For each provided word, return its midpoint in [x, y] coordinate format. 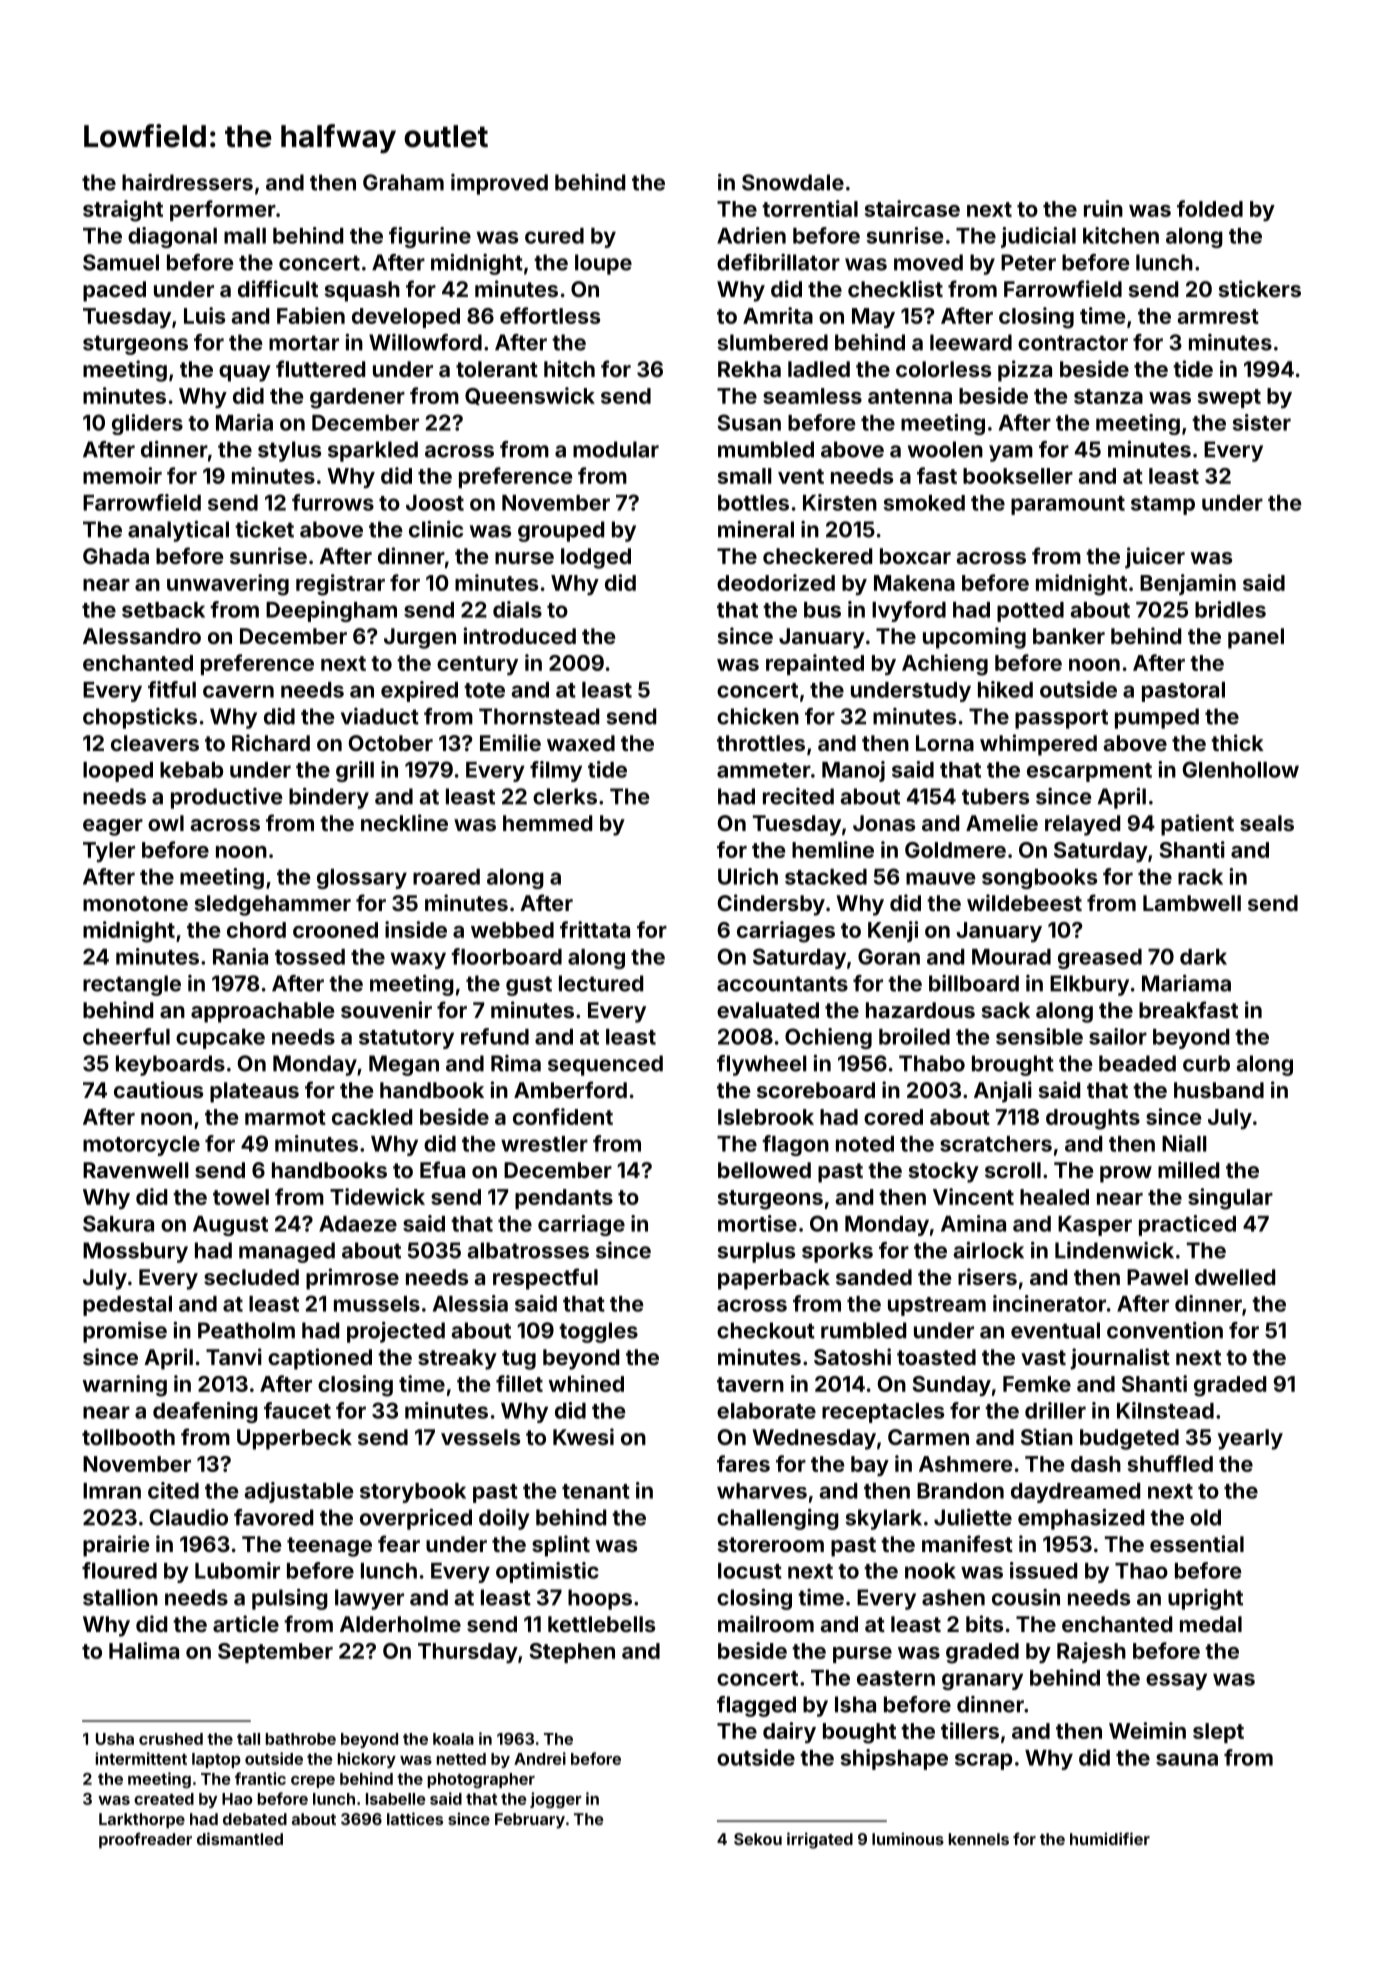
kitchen [1121, 235]
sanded [874, 1277]
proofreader [145, 1840]
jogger [556, 1800]
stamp [1163, 505]
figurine [430, 237]
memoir [122, 475]
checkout [766, 1330]
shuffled [1170, 1463]
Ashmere [966, 1464]
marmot [285, 1117]
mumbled [766, 449]
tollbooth [128, 1437]
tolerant [497, 369]
